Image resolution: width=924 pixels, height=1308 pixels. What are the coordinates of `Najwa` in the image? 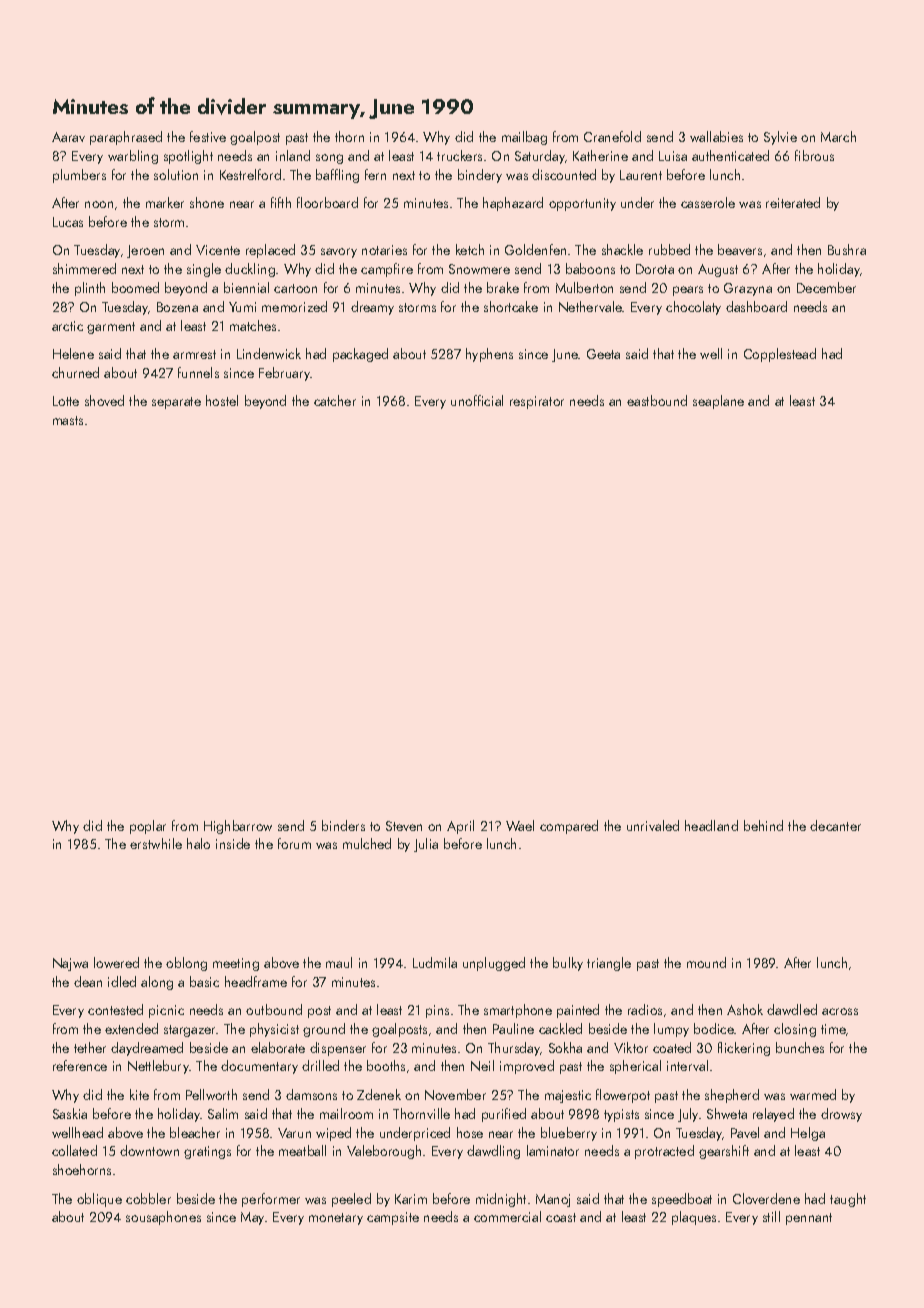 It's located at (70, 964).
